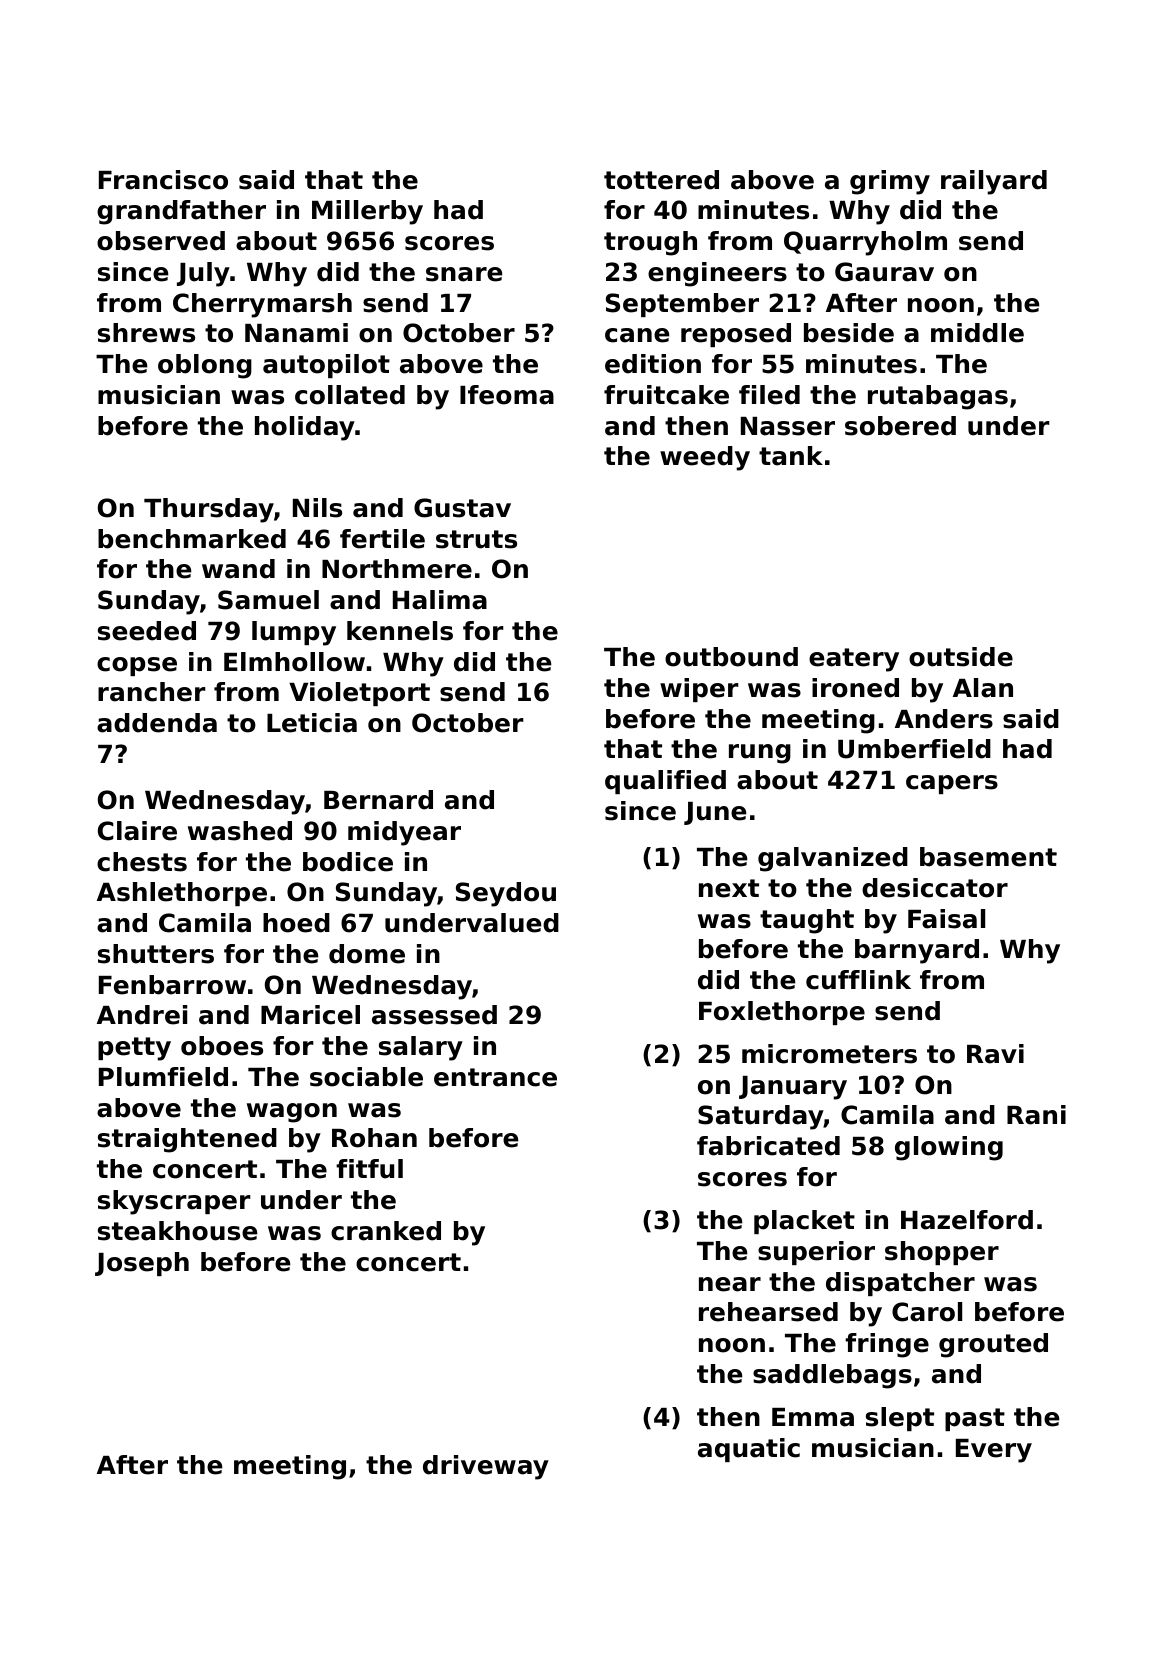 The width and height of the document is (1165, 1654). I want to click on Every, so click(994, 1451).
